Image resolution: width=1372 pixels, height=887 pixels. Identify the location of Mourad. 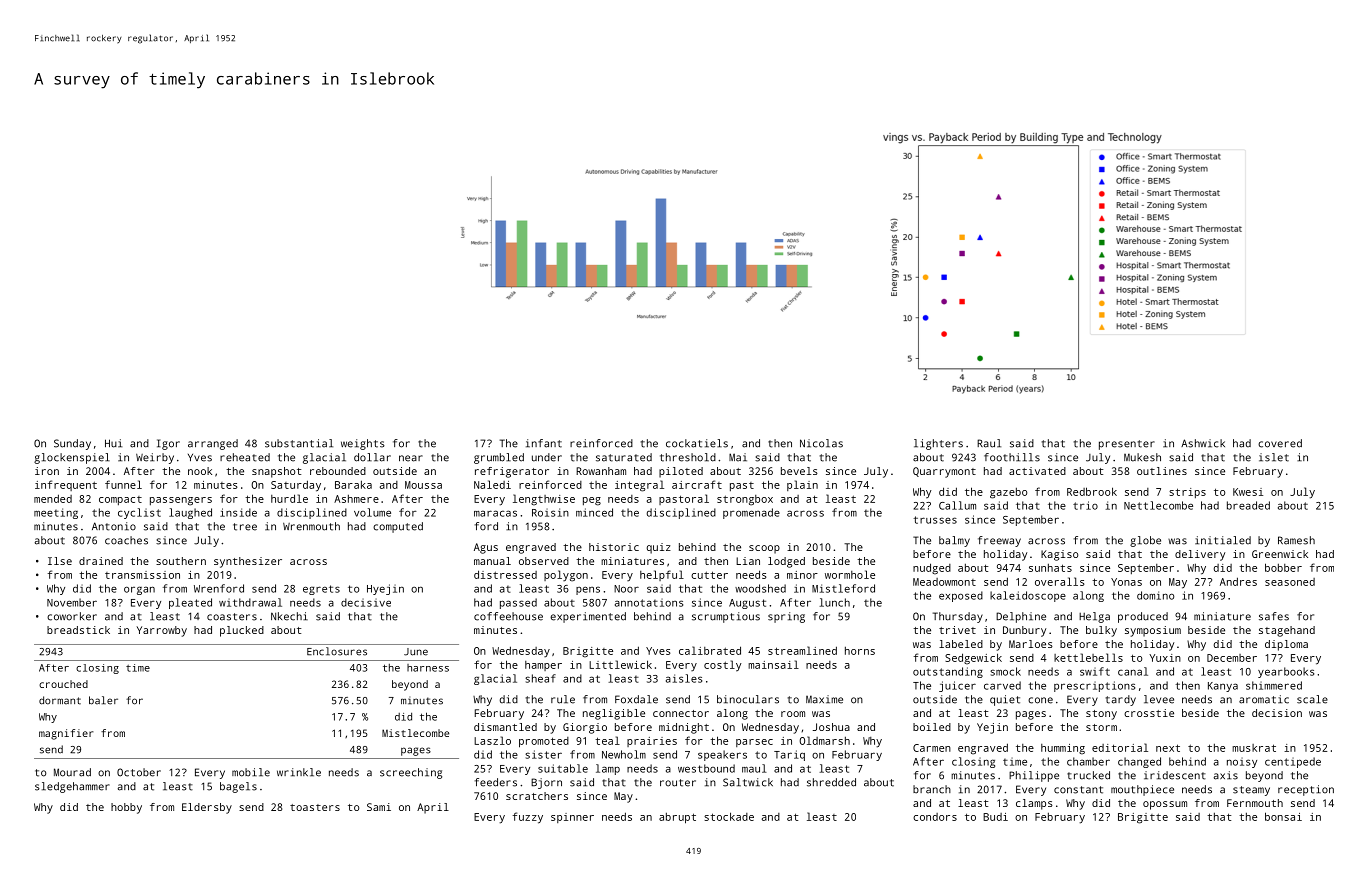
(72, 772).
